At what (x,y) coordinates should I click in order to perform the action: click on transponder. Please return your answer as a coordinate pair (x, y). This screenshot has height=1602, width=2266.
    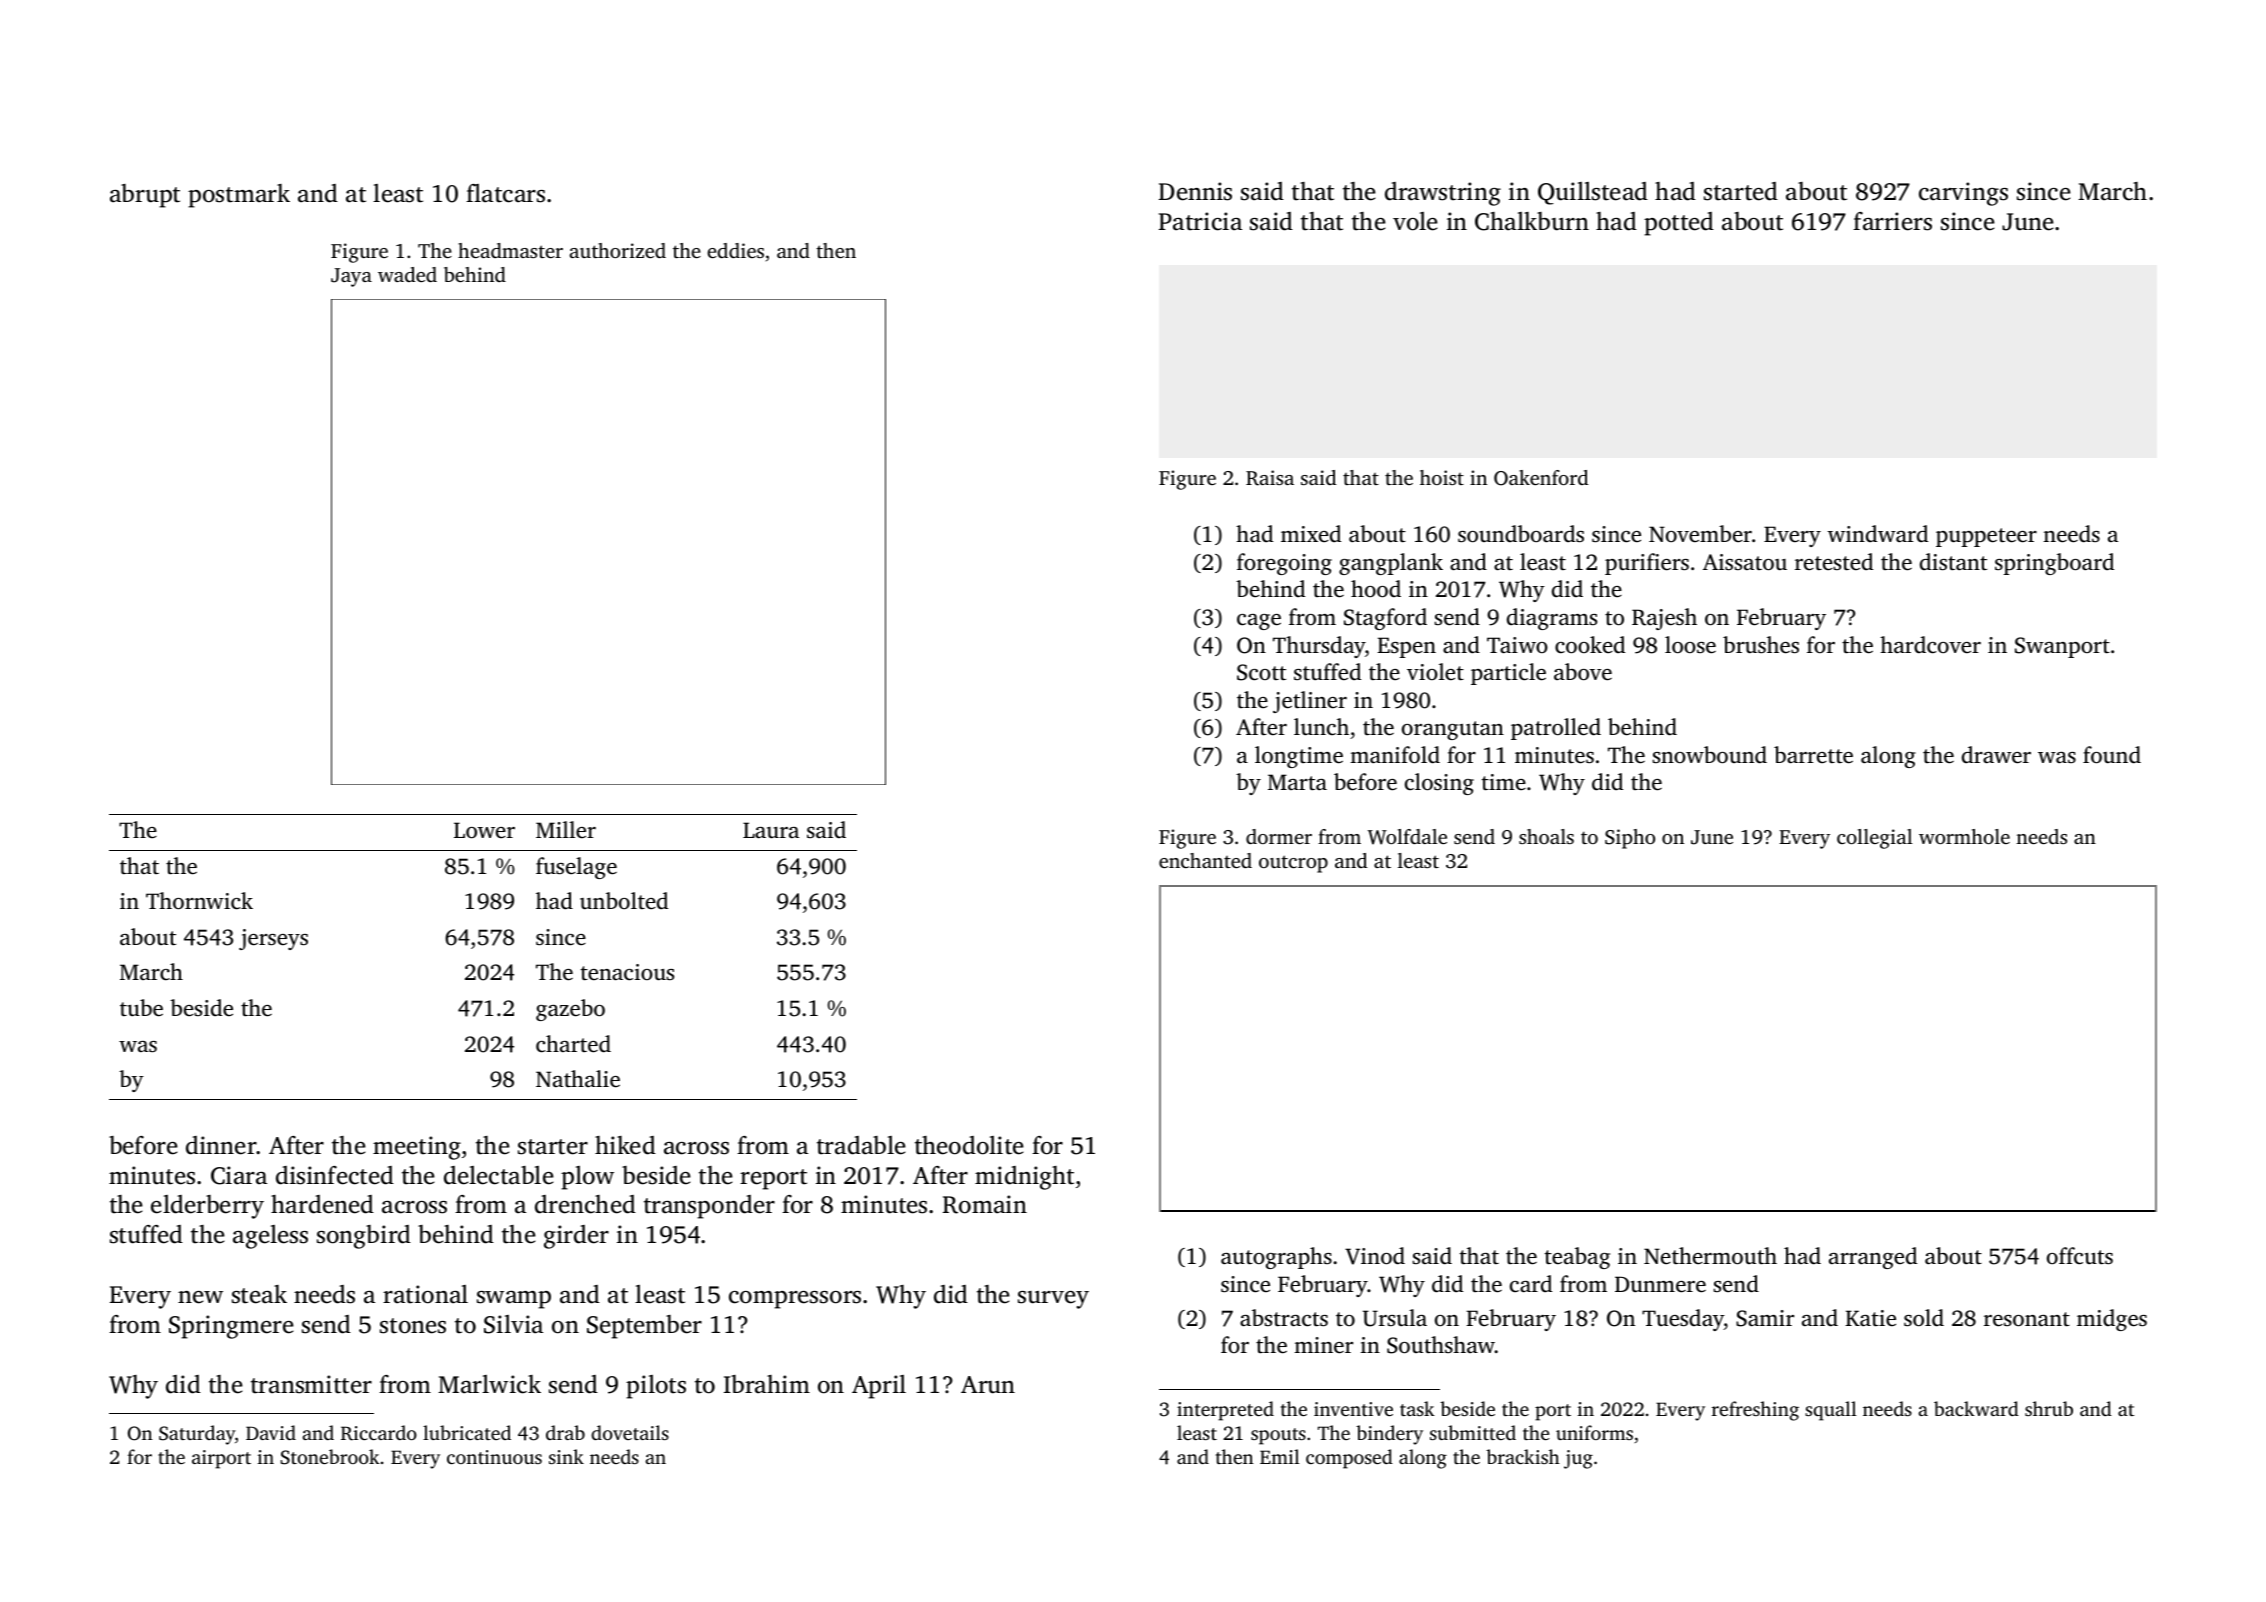
    Looking at the image, I should click on (709, 1207).
